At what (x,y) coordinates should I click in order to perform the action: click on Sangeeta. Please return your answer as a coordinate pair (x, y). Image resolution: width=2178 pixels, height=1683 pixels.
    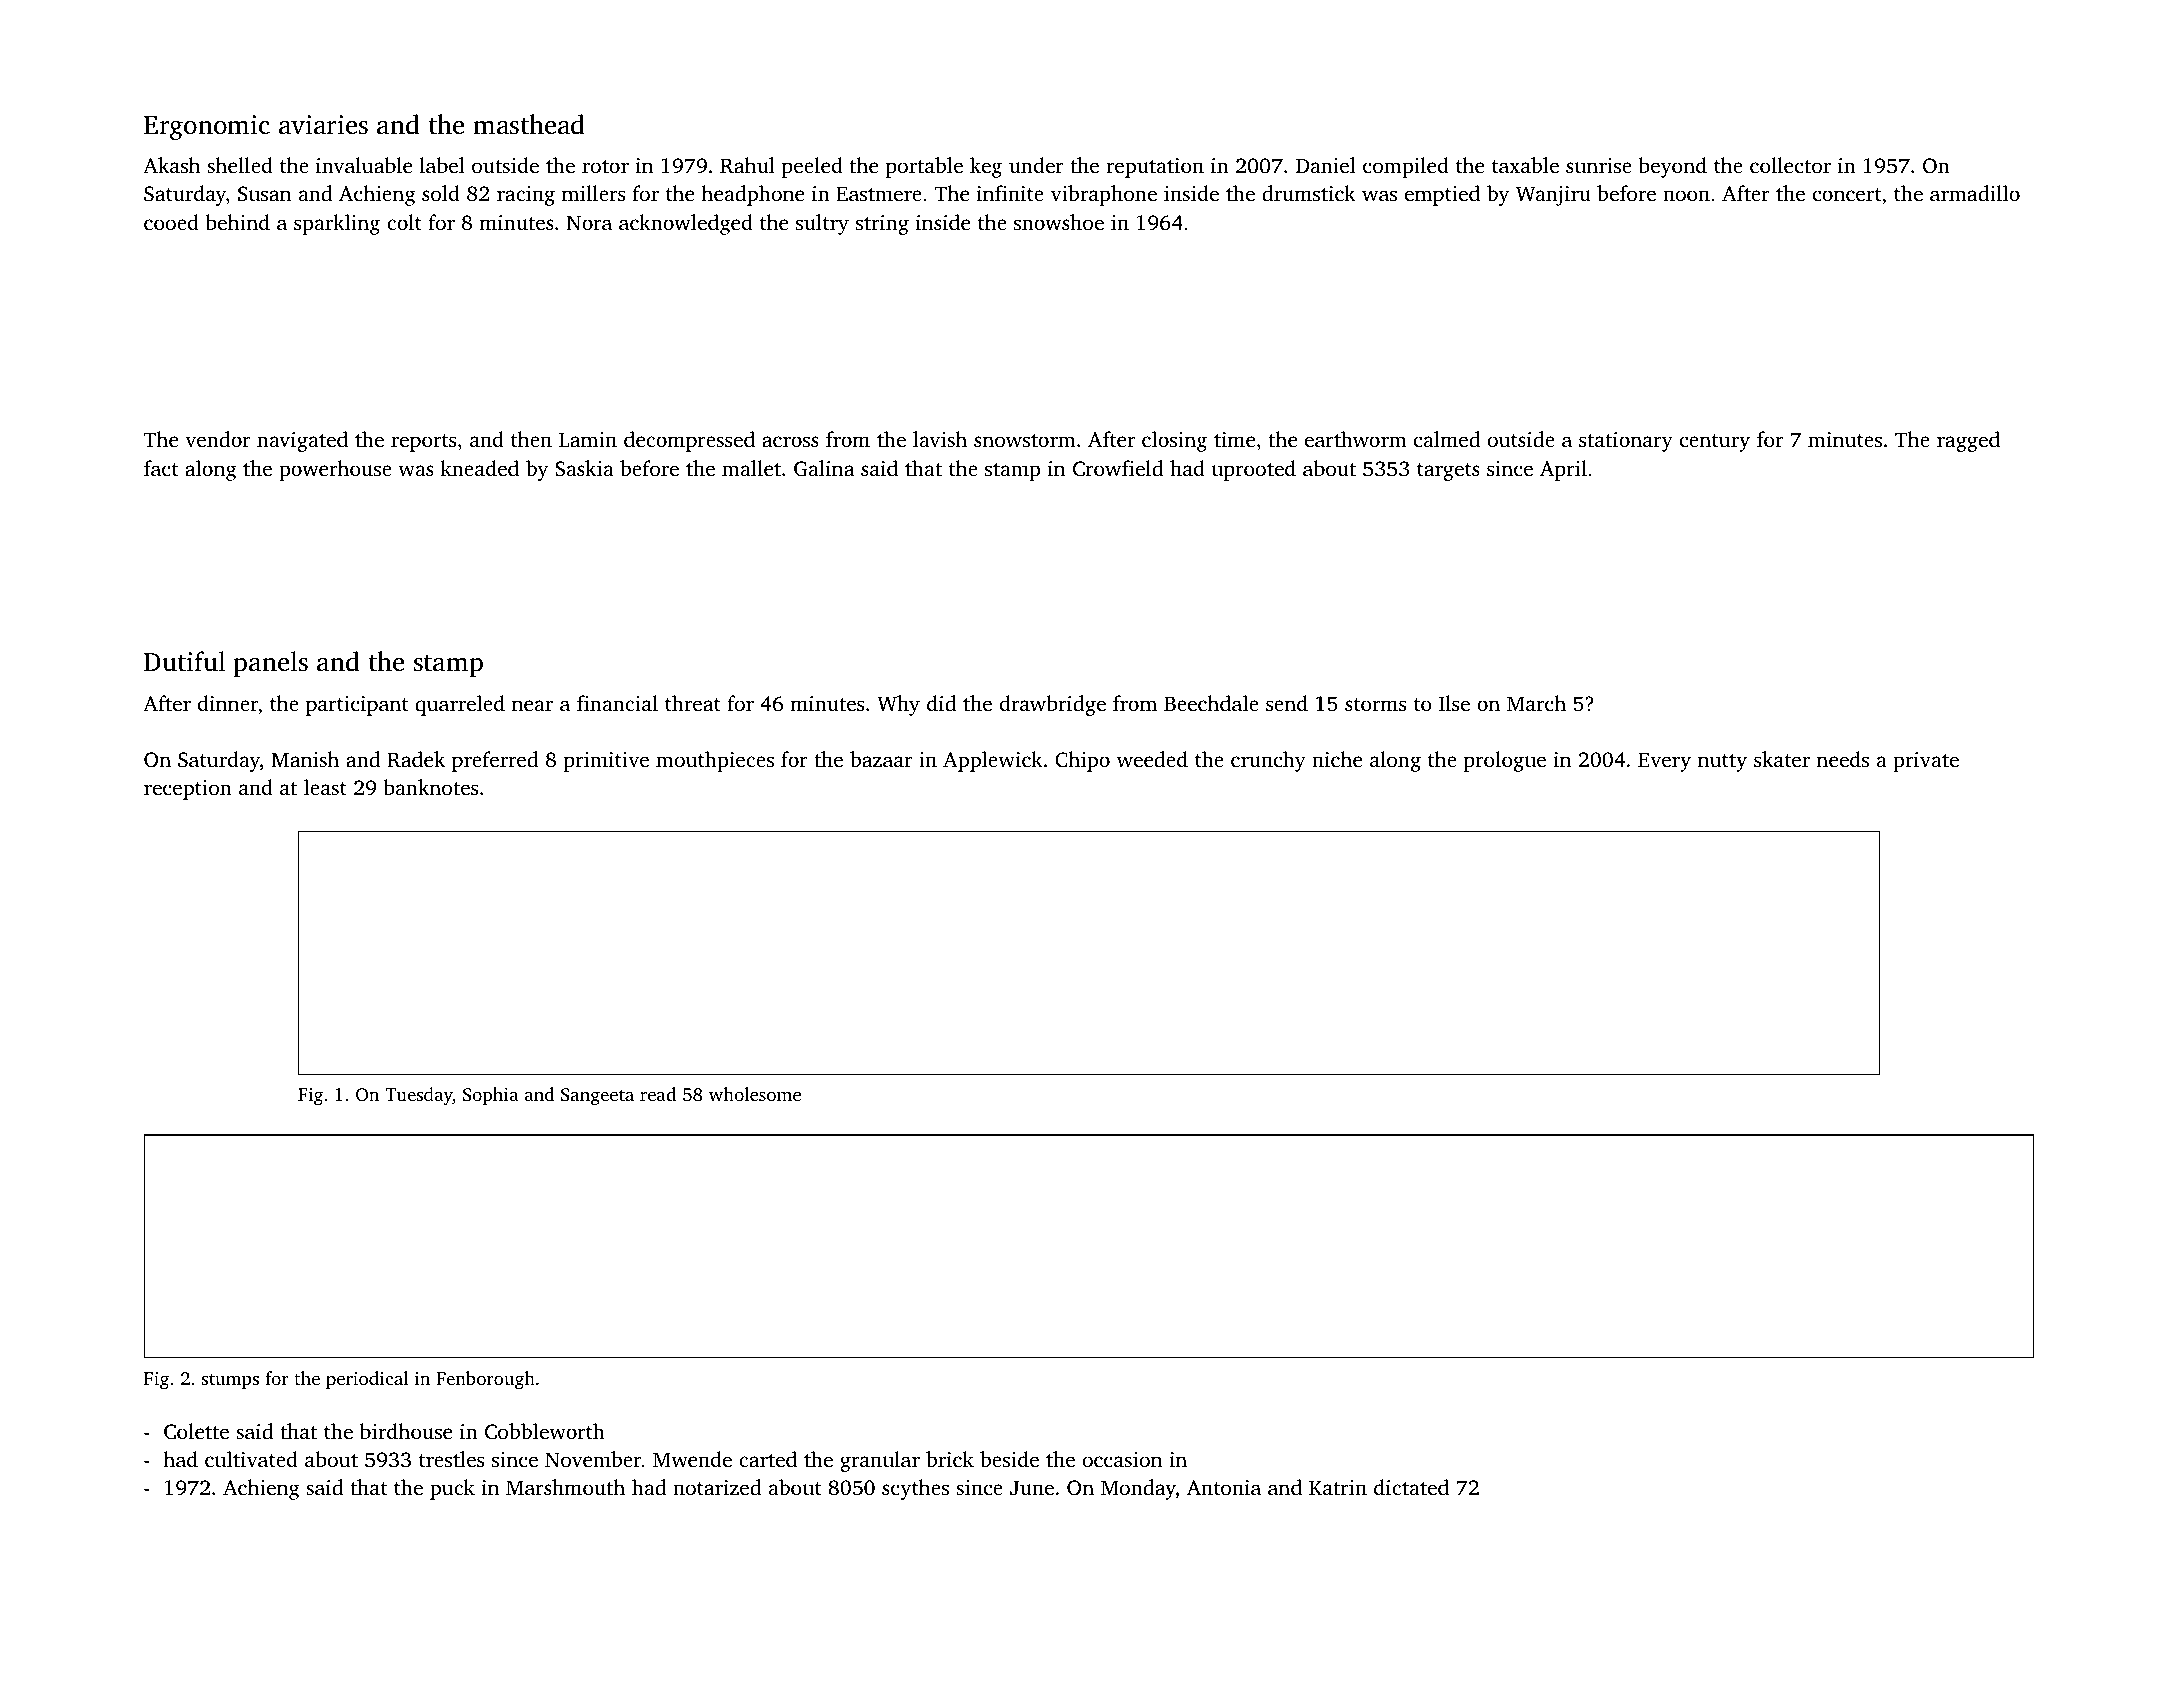
    Looking at the image, I should click on (597, 1097).
